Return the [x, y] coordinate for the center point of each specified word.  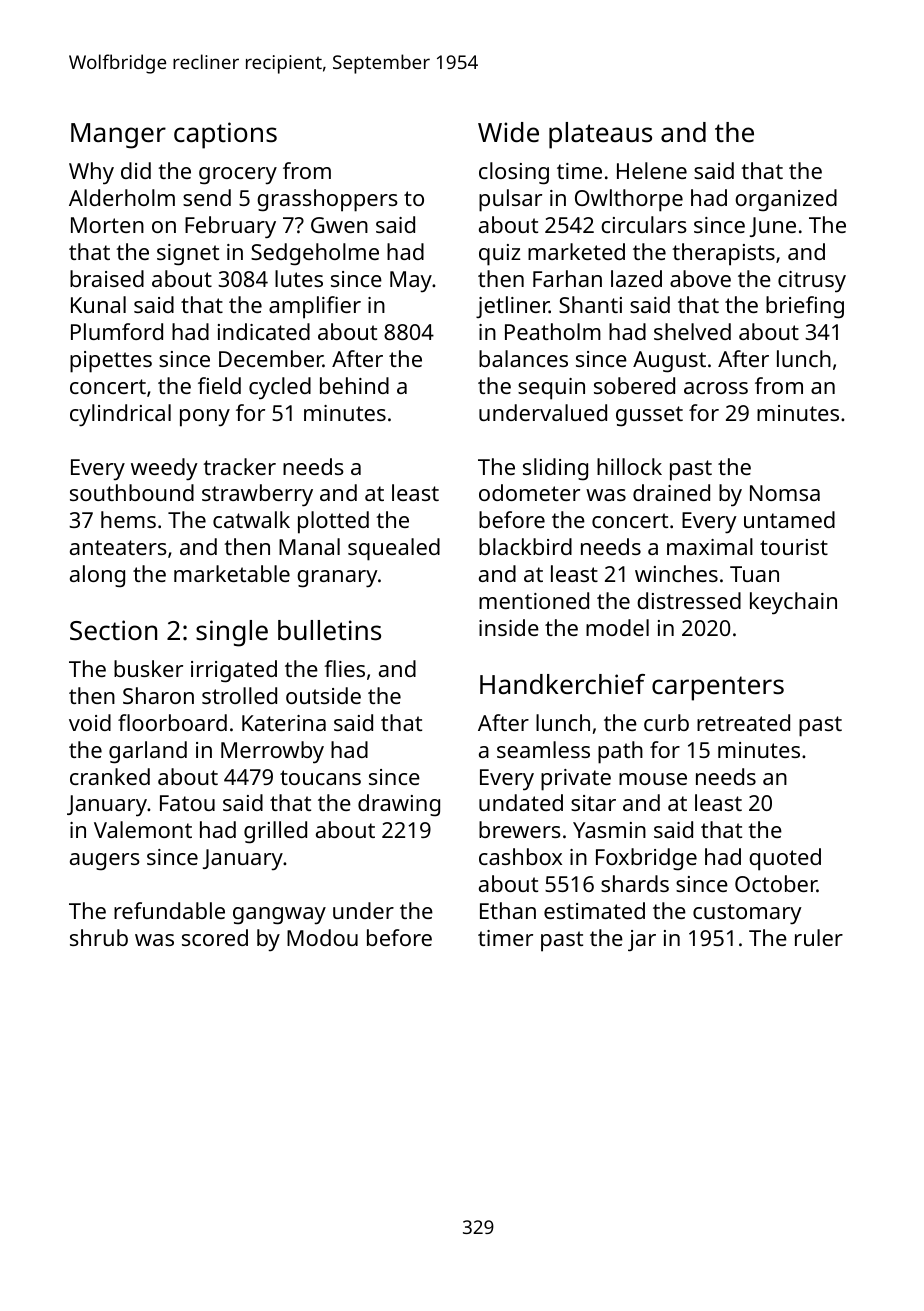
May [411, 281]
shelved [692, 331]
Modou [322, 937]
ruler [819, 937]
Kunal [98, 304]
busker [148, 668]
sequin [551, 389]
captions [225, 135]
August [669, 362]
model [617, 627]
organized [786, 200]
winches [676, 573]
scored [215, 937]
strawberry [257, 495]
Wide [508, 132]
